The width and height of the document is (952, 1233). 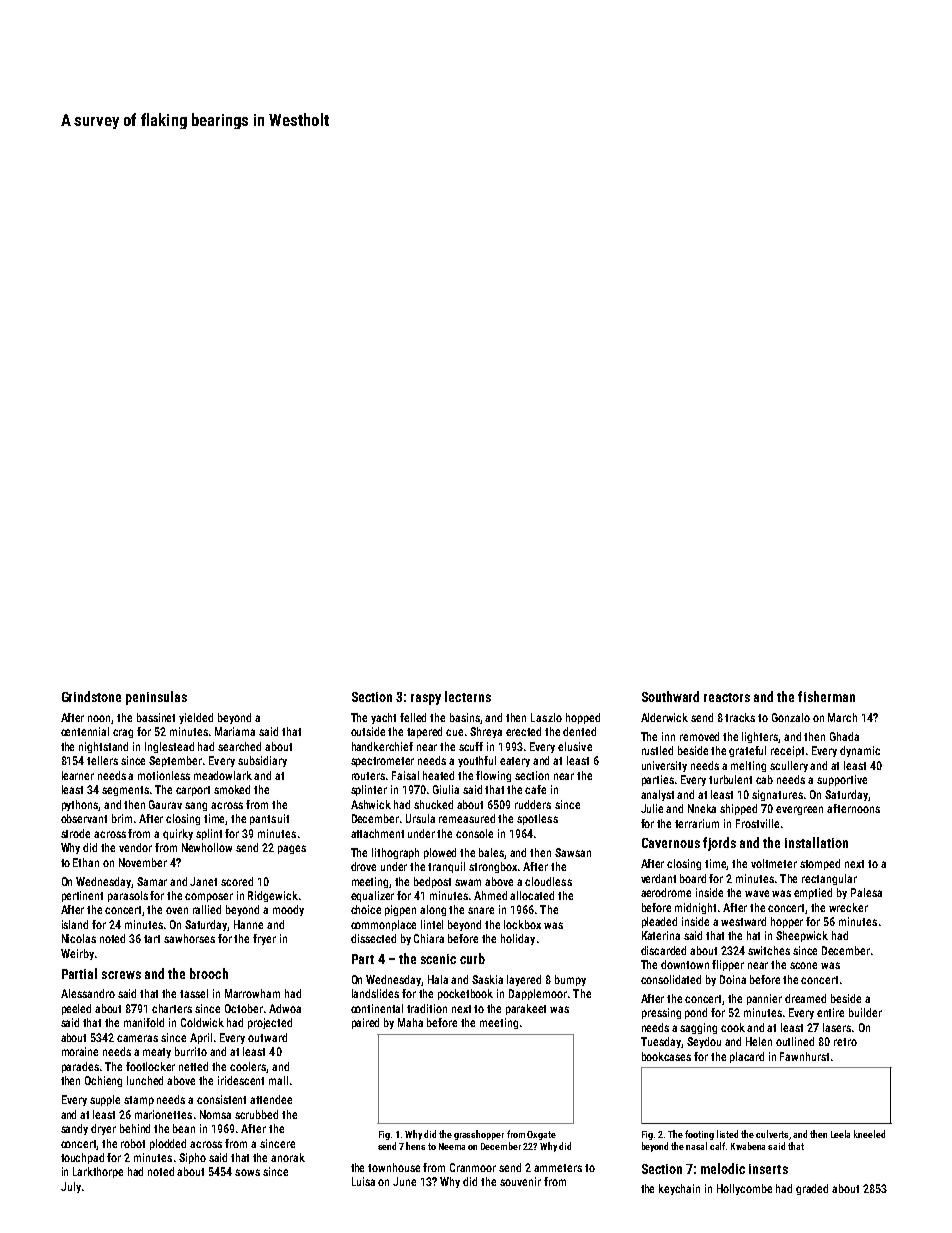 I want to click on layered, so click(x=524, y=980).
